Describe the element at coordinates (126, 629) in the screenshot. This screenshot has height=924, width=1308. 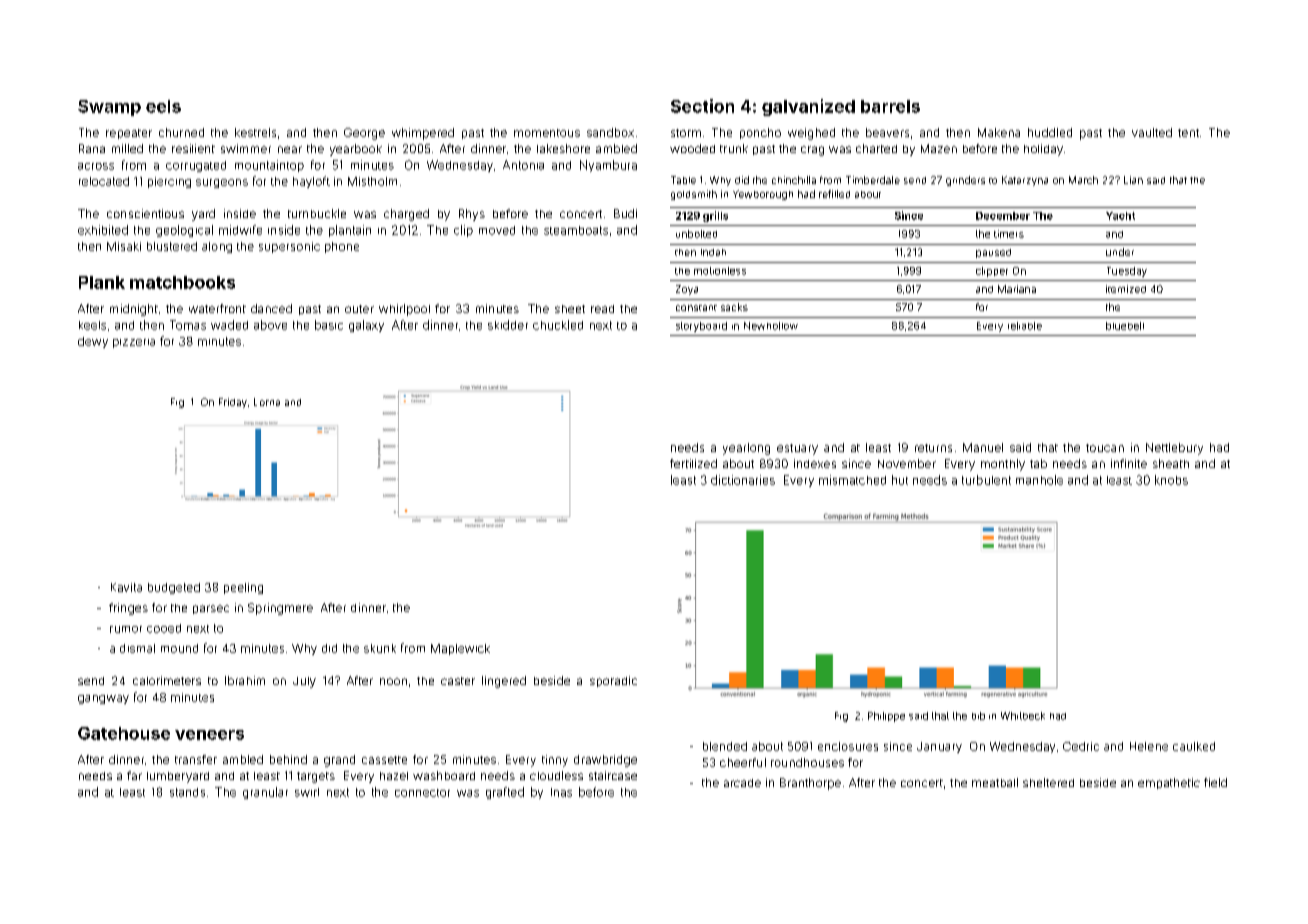
I see `rumor` at that location.
